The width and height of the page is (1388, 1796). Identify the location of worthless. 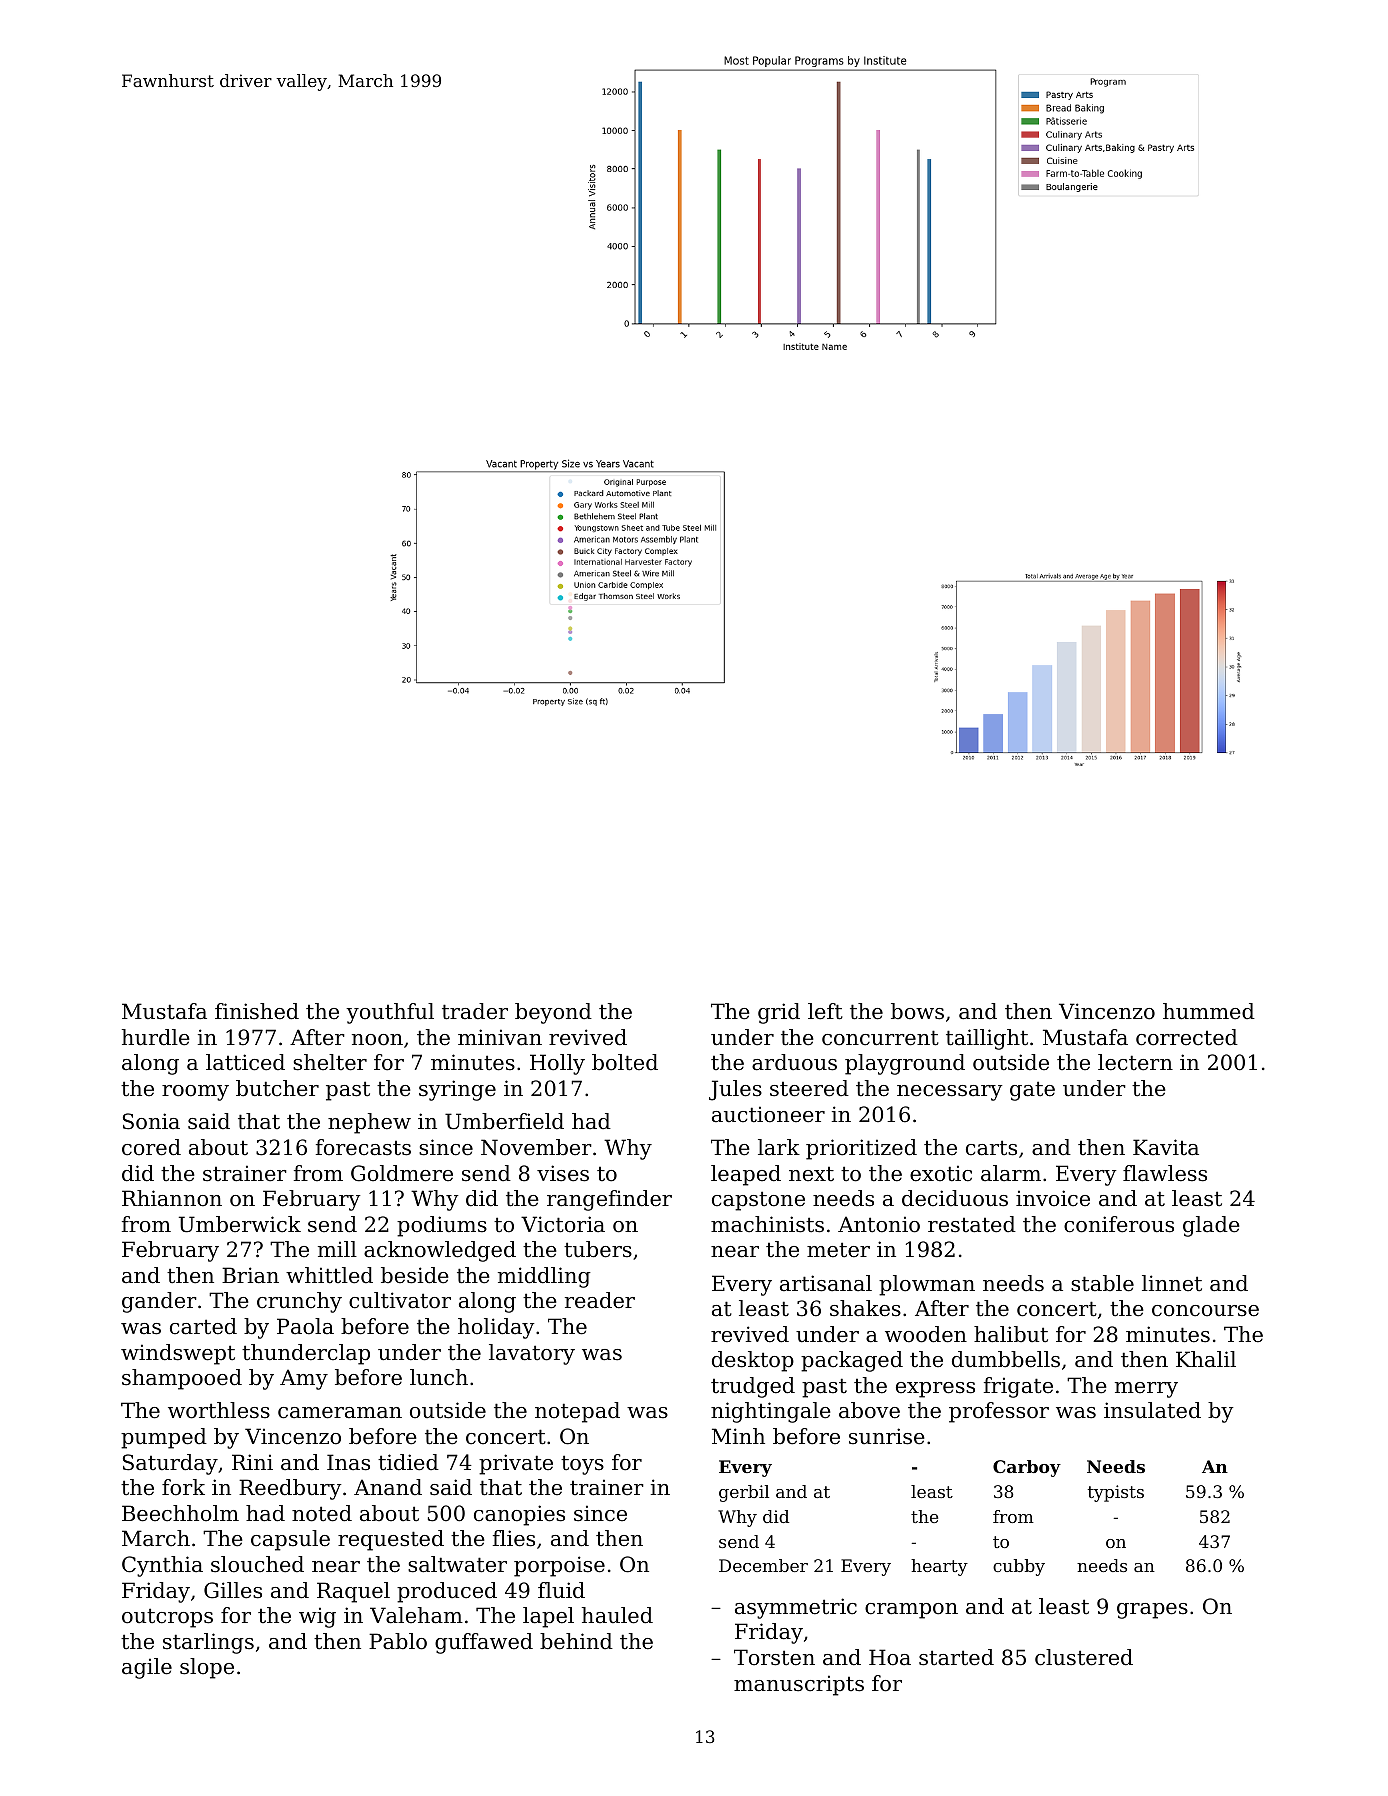
(219, 1410).
